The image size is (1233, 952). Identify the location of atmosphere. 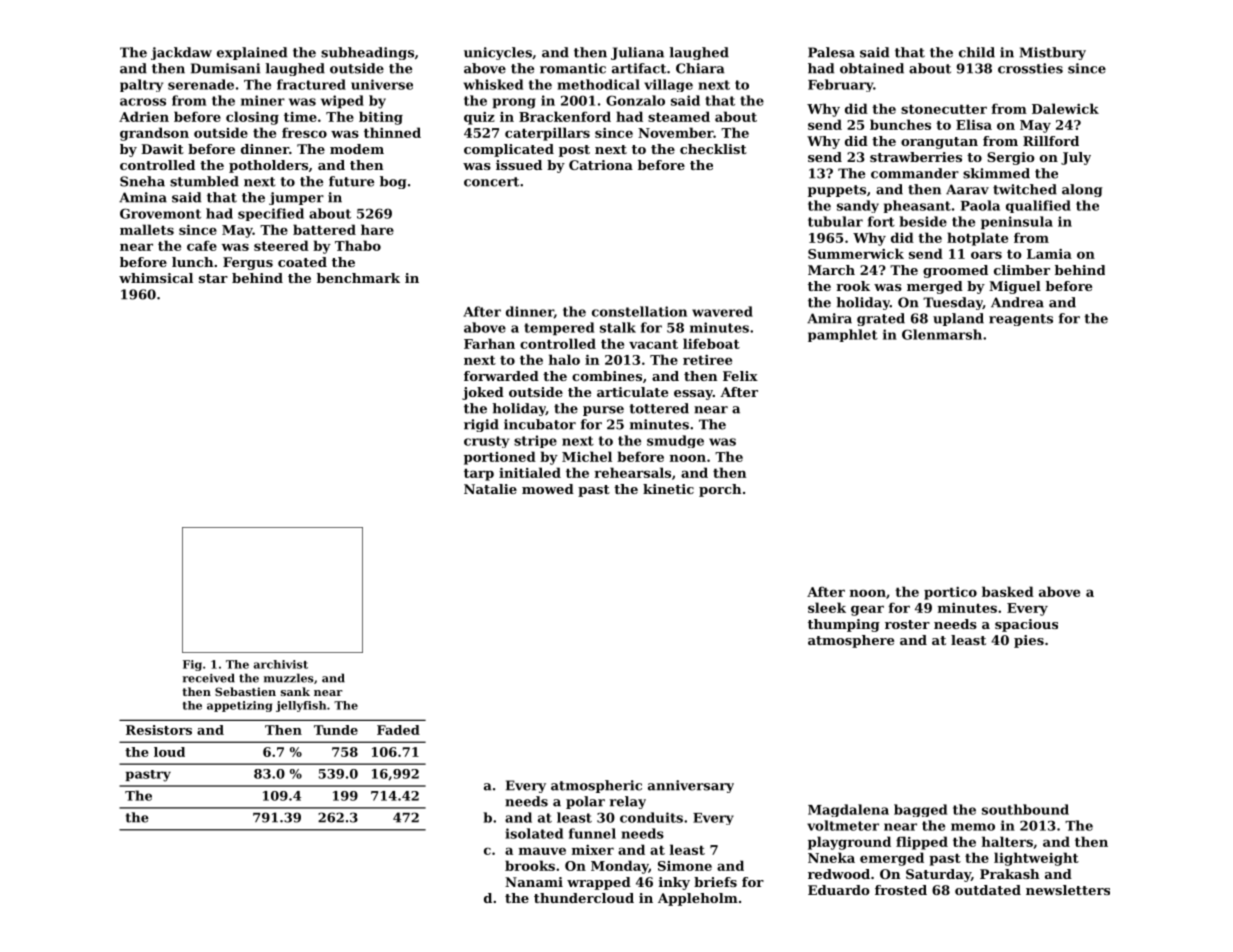
(851, 641).
